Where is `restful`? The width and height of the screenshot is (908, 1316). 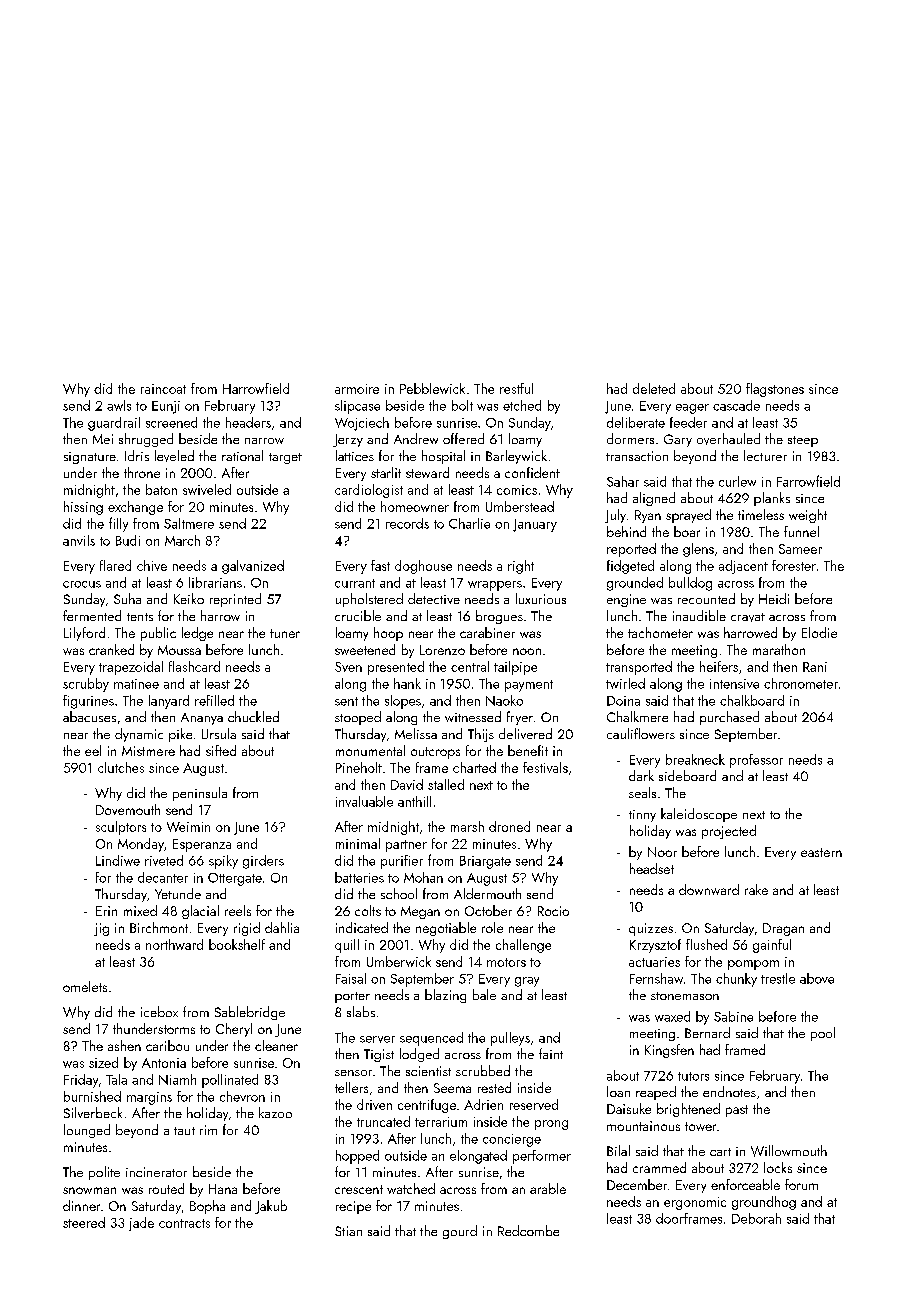 restful is located at coordinates (516, 388).
